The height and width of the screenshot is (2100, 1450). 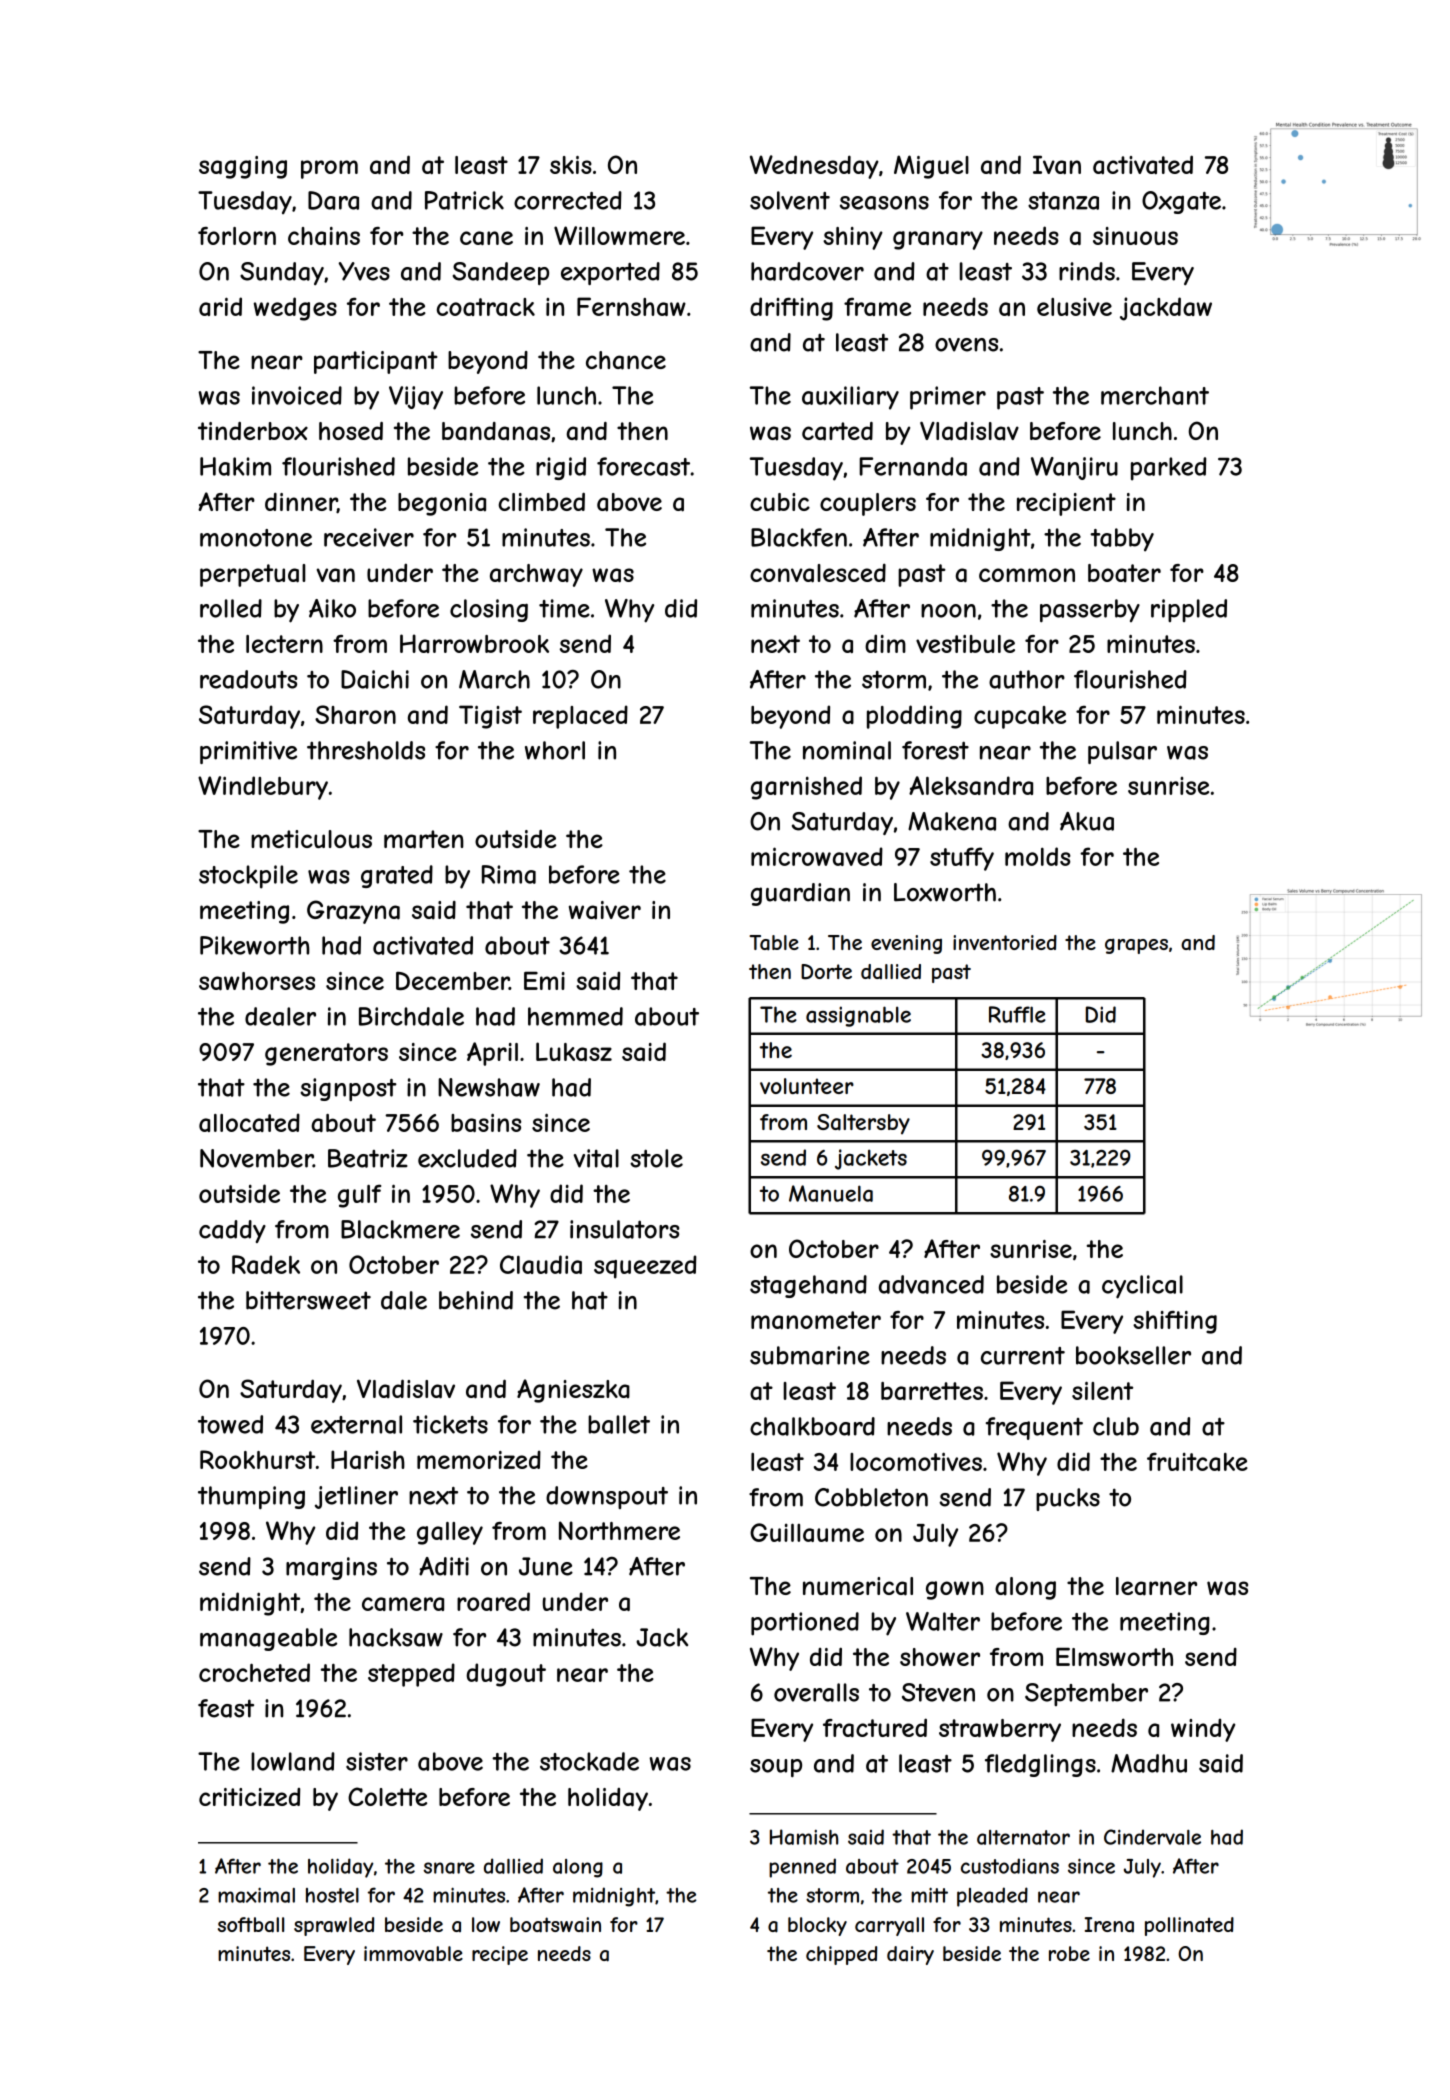 I want to click on Akua, so click(x=1087, y=821).
